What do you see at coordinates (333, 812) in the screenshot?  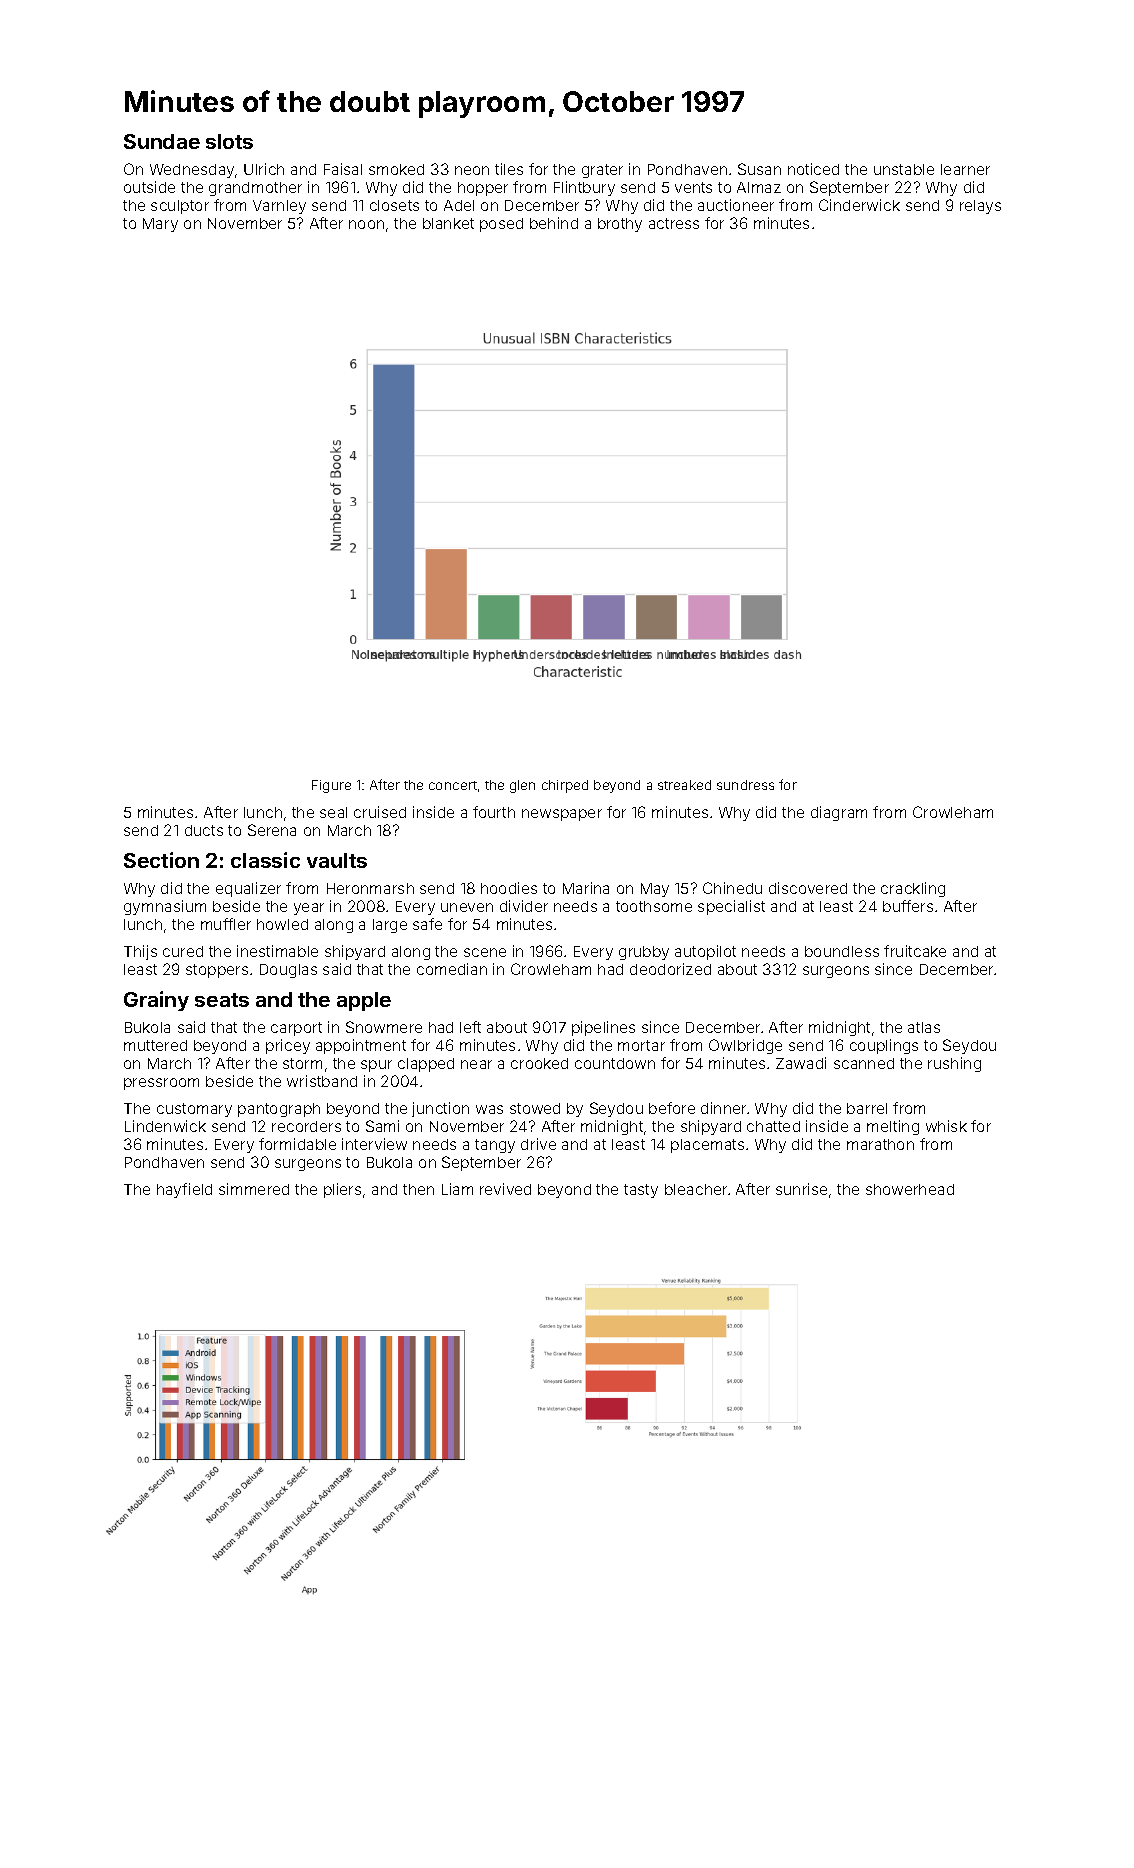 I see `seal` at bounding box center [333, 812].
